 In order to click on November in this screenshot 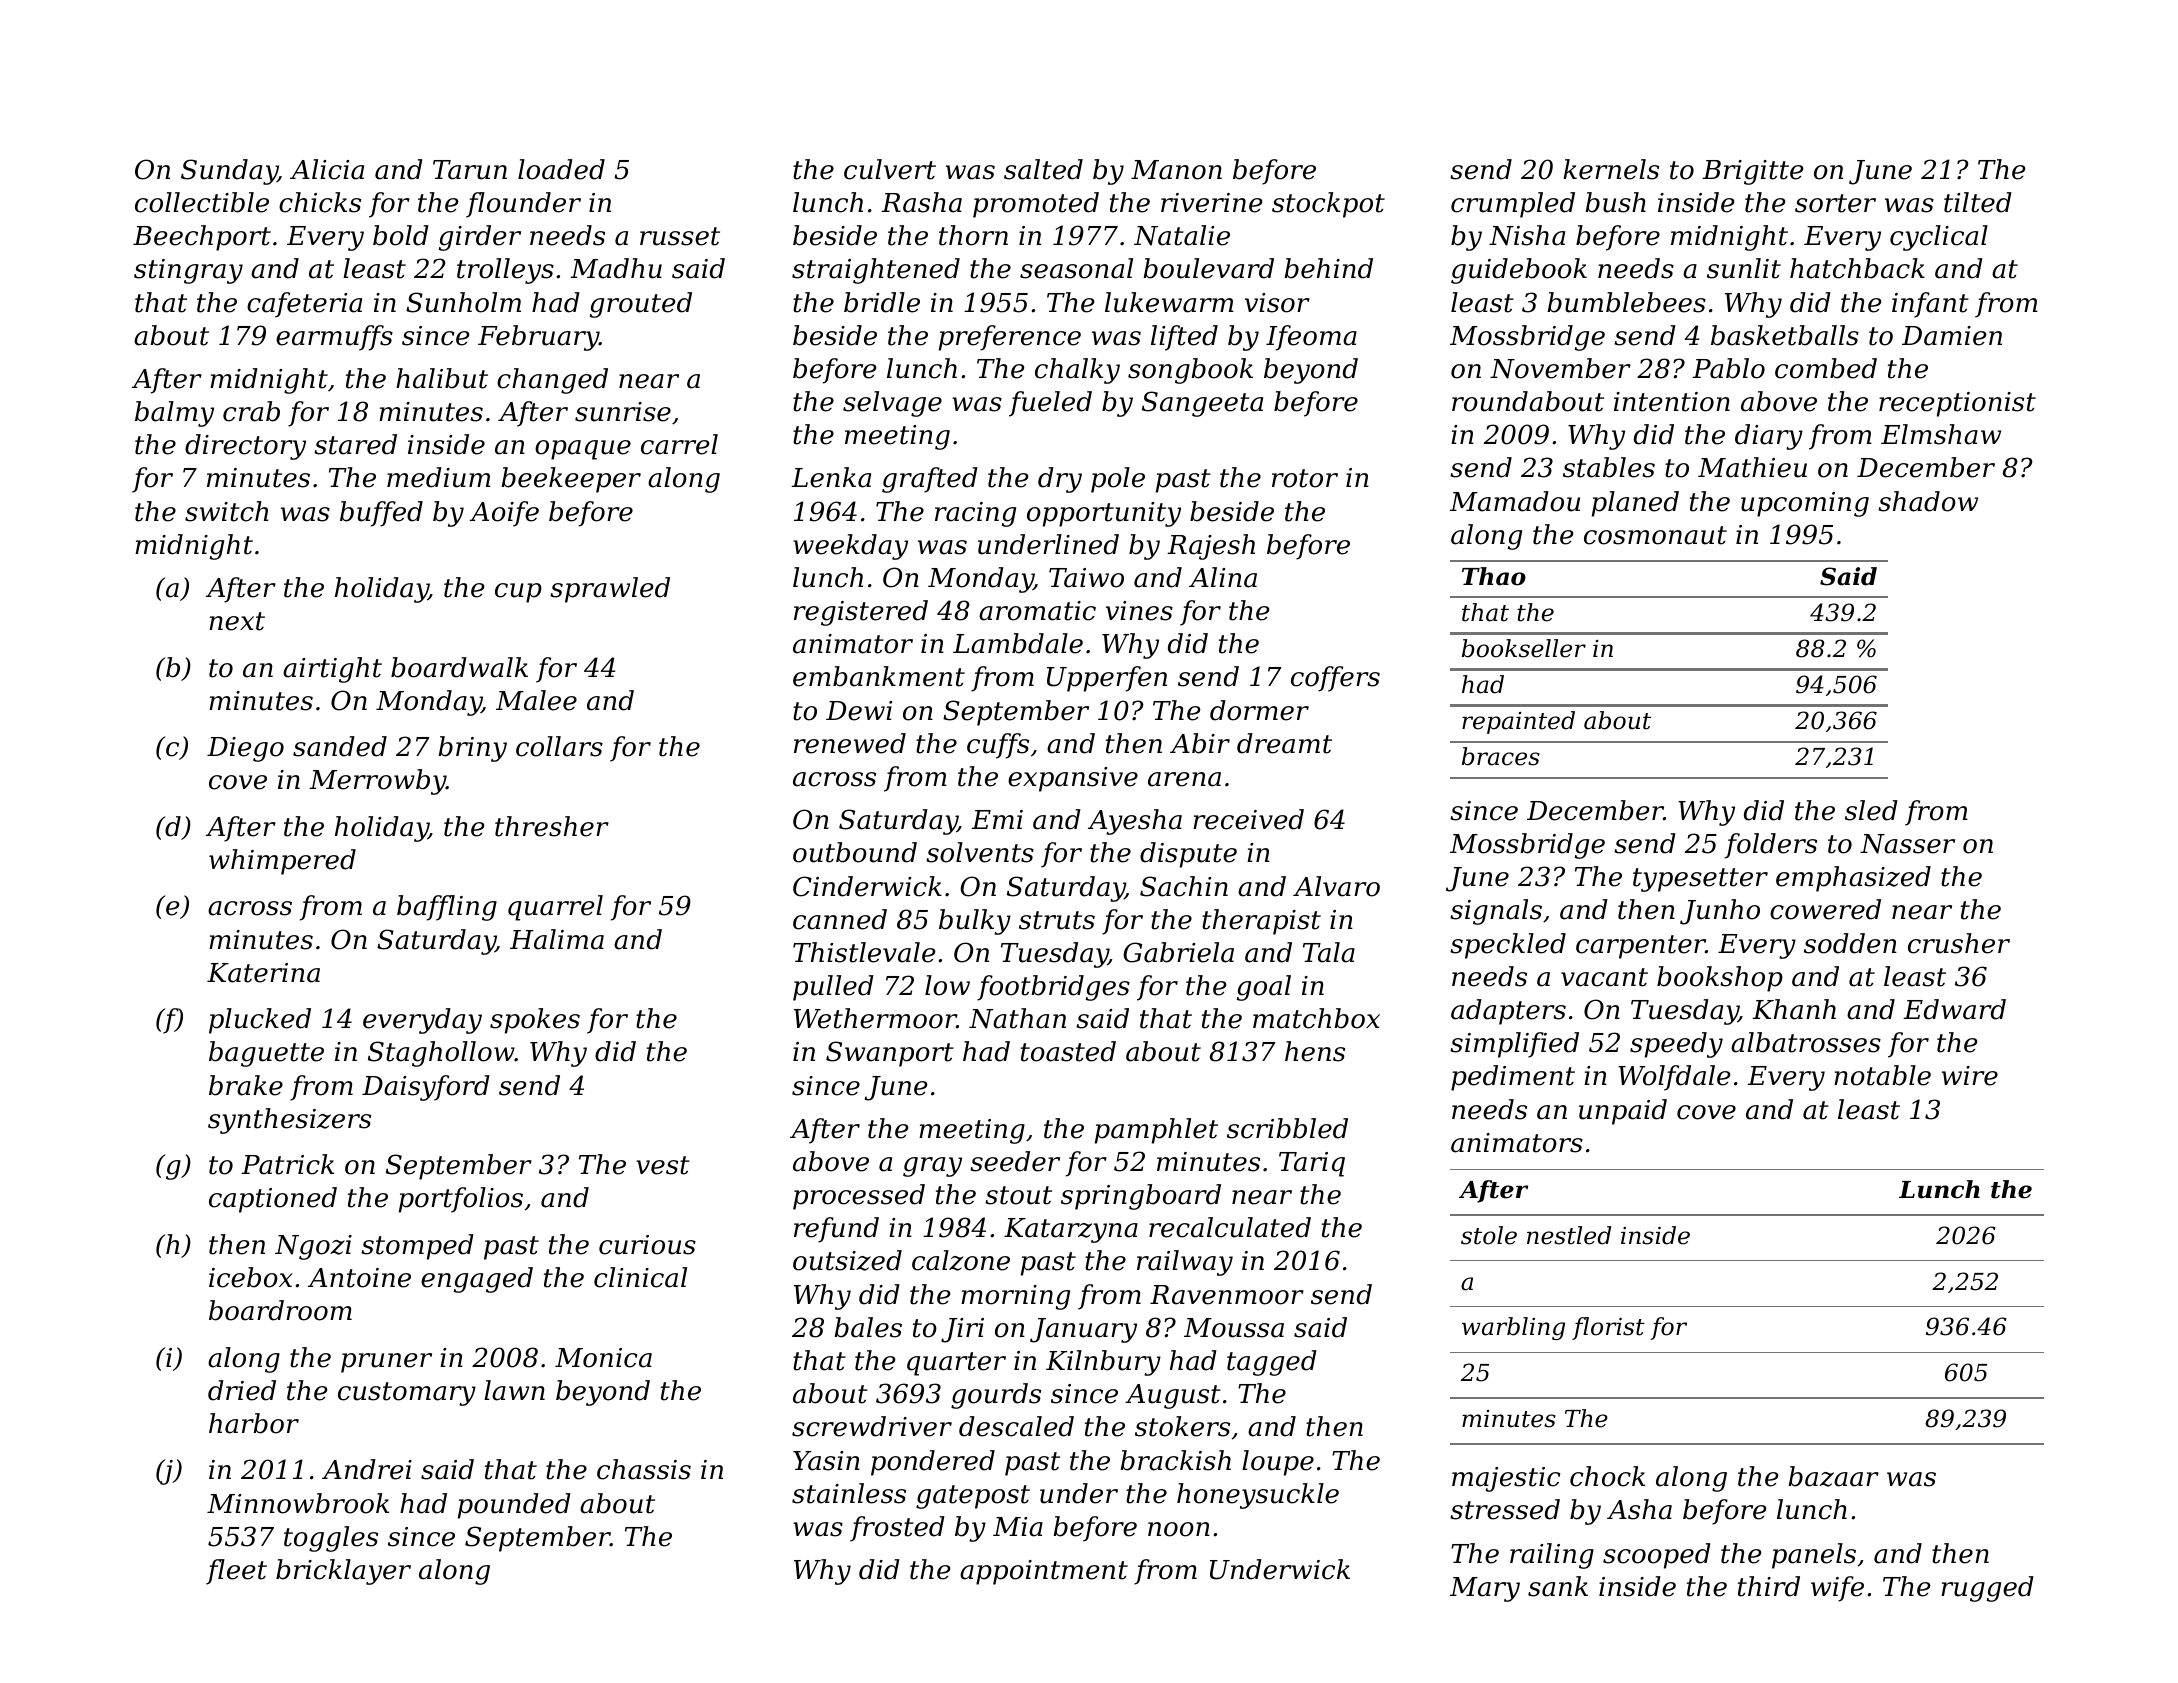, I will do `click(1560, 368)`.
